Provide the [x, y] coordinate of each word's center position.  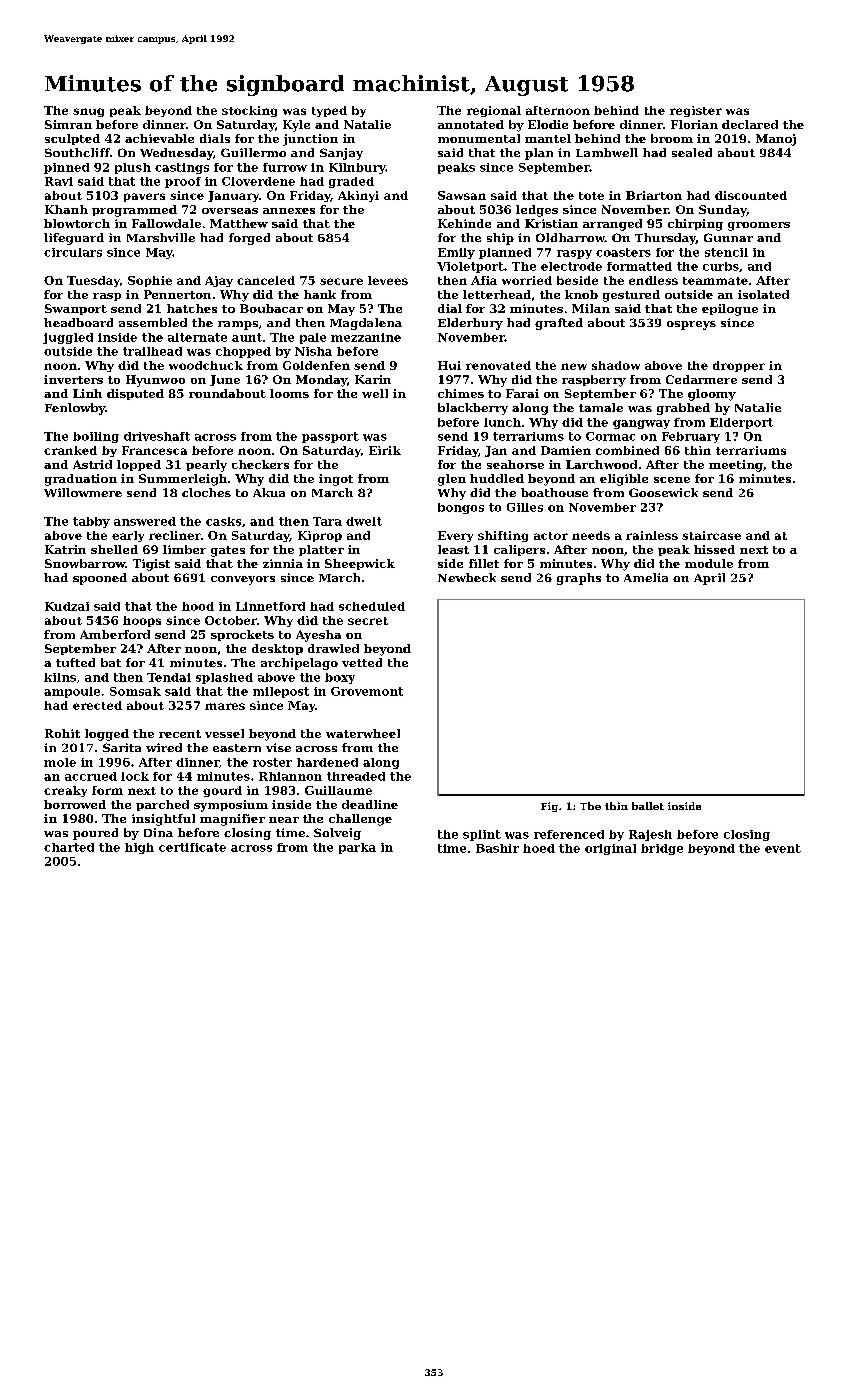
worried [527, 280]
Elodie [548, 124]
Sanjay [341, 154]
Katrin [65, 549]
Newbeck [467, 577]
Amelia [646, 577]
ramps [238, 325]
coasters [623, 252]
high [139, 848]
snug [88, 112]
